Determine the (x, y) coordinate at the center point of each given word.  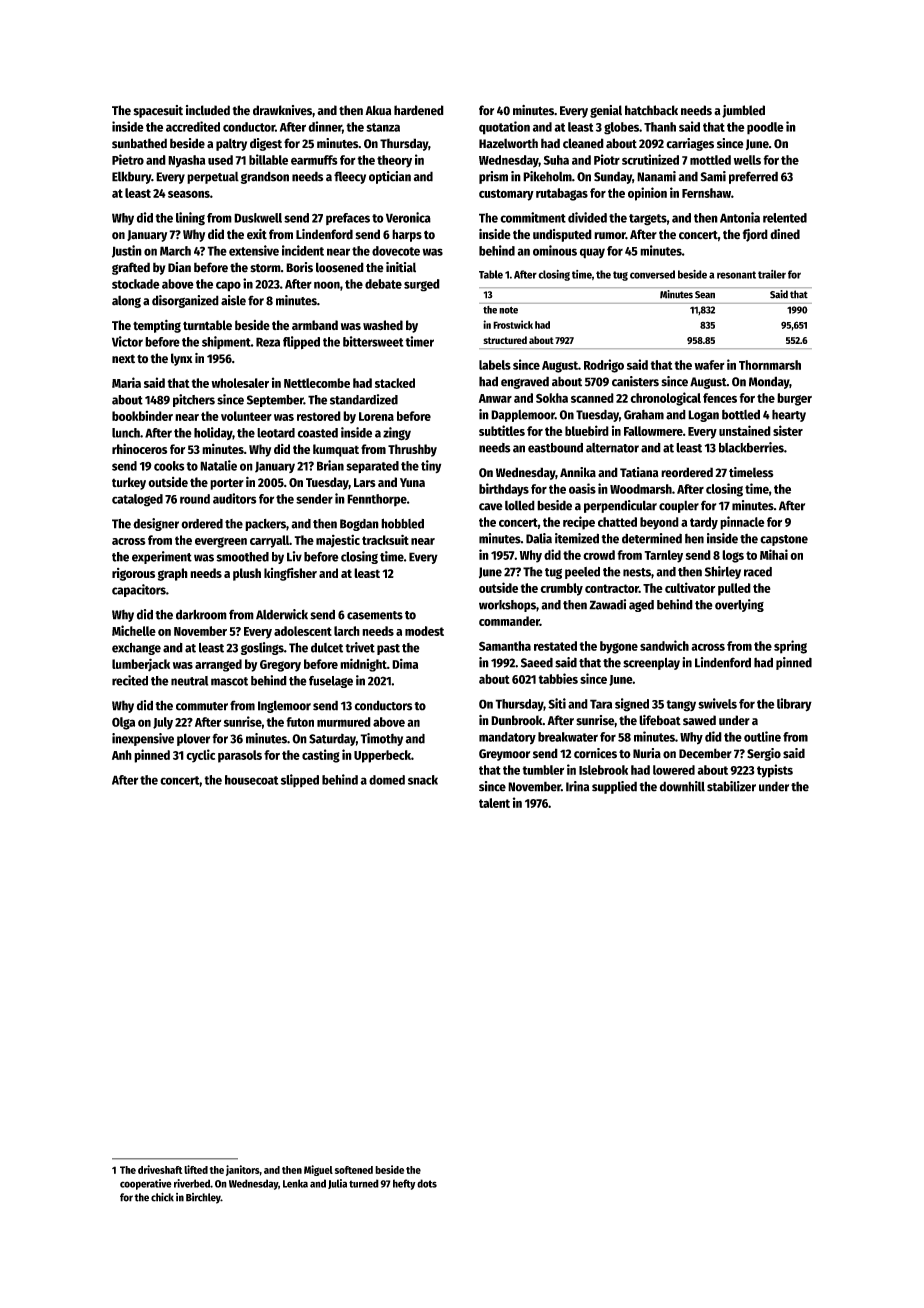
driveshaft (160, 1169)
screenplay (651, 663)
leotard (276, 433)
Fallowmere (653, 431)
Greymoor (504, 755)
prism (493, 177)
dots (427, 1183)
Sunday (613, 177)
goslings (262, 648)
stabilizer (731, 786)
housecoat (251, 780)
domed (387, 780)
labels (495, 365)
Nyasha (186, 161)
